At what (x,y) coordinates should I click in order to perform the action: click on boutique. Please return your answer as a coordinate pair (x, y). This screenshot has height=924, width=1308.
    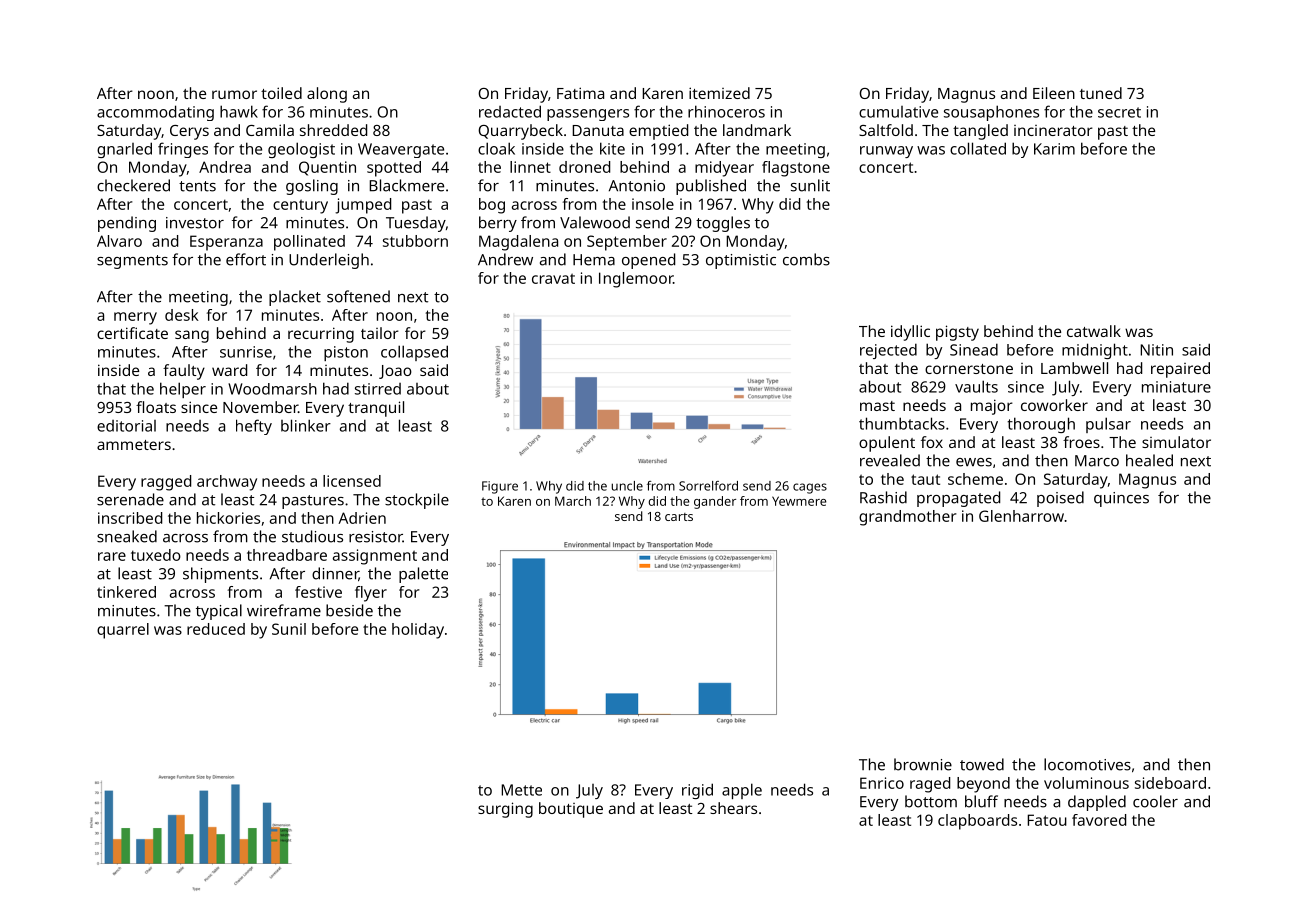
    Looking at the image, I should click on (571, 810).
